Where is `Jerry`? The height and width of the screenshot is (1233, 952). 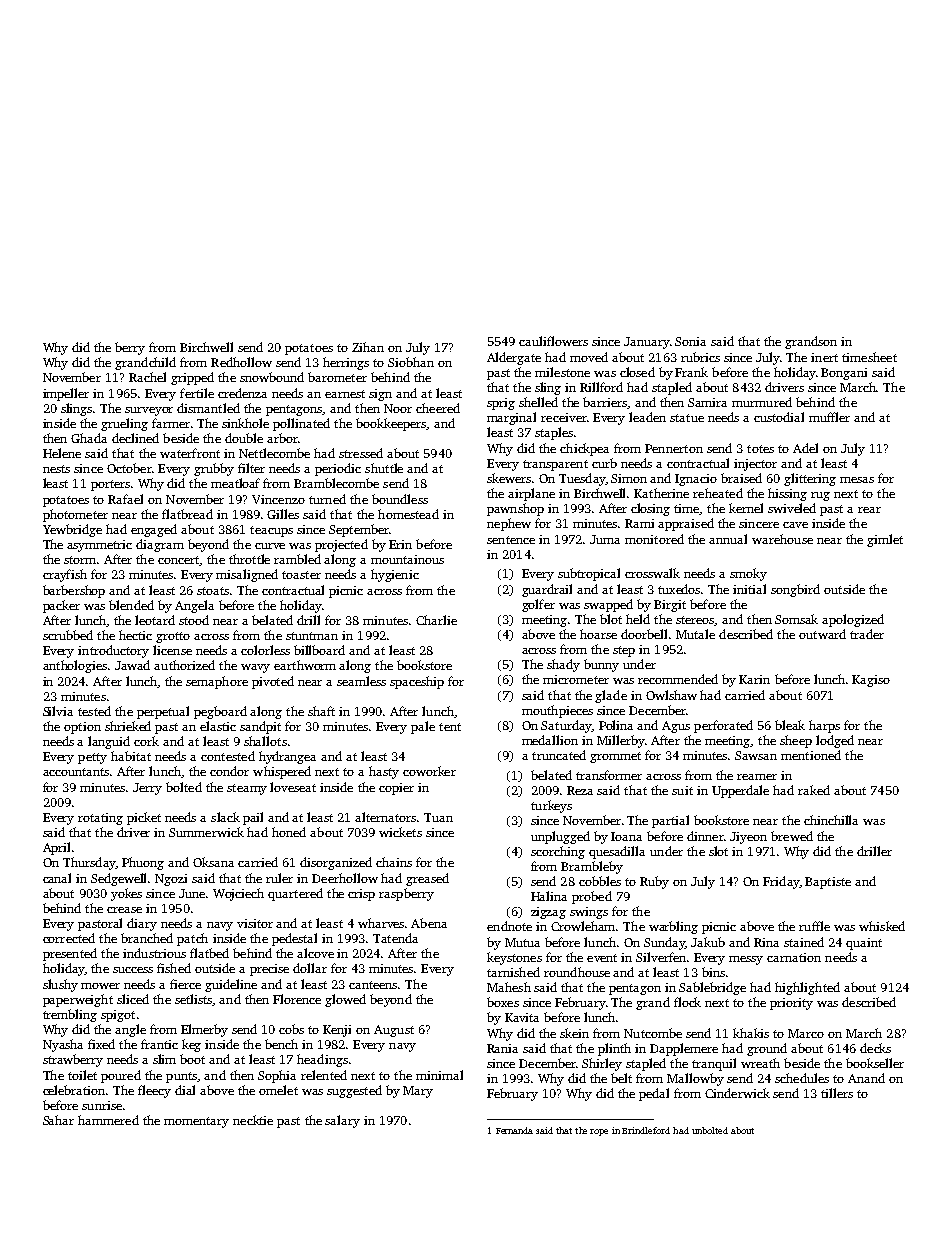 Jerry is located at coordinates (147, 789).
